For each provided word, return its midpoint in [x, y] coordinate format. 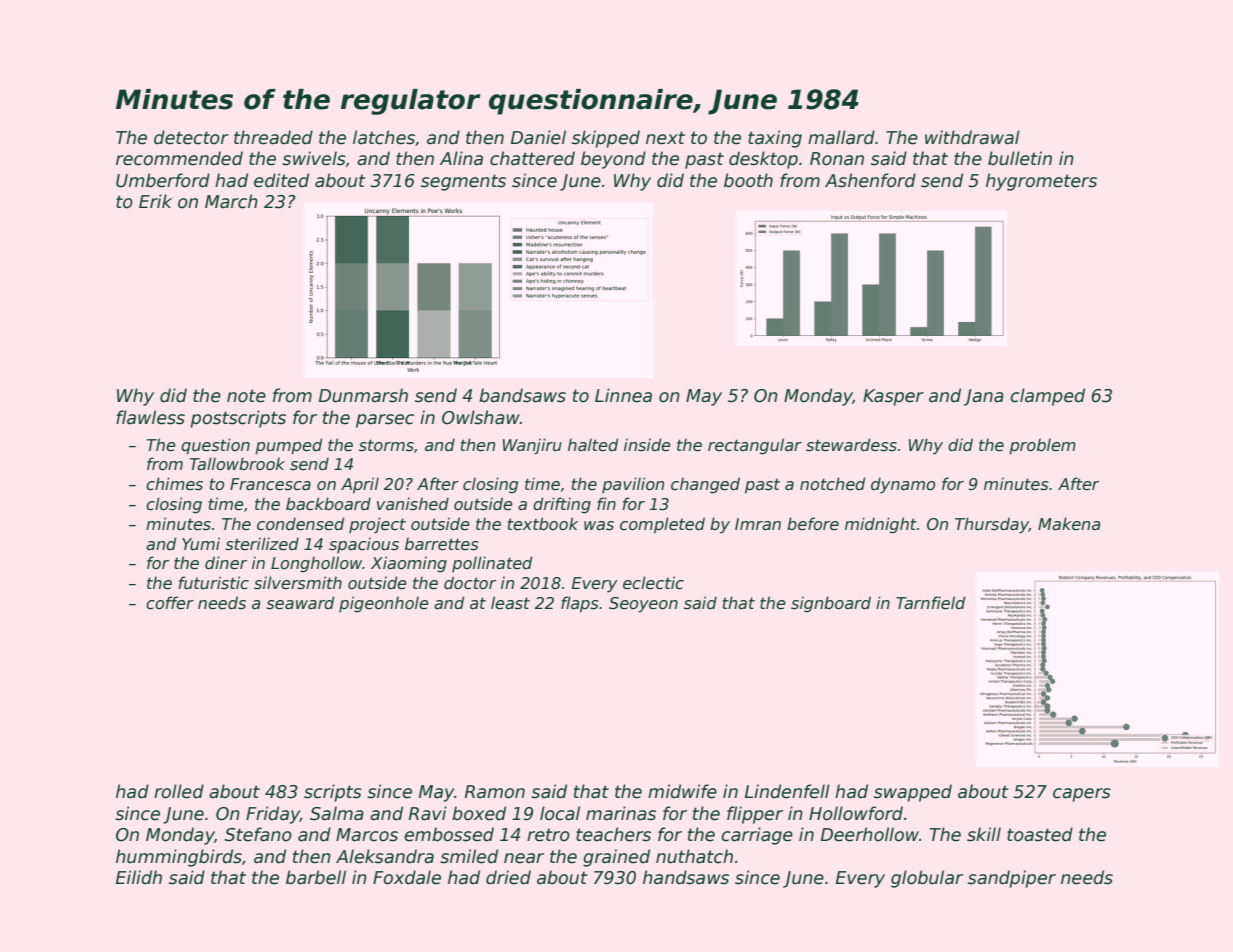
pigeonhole [384, 604]
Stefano [258, 834]
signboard [831, 604]
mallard [841, 137]
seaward [300, 603]
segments [463, 182]
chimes [174, 484]
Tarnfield [930, 603]
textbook [543, 524]
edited [281, 180]
